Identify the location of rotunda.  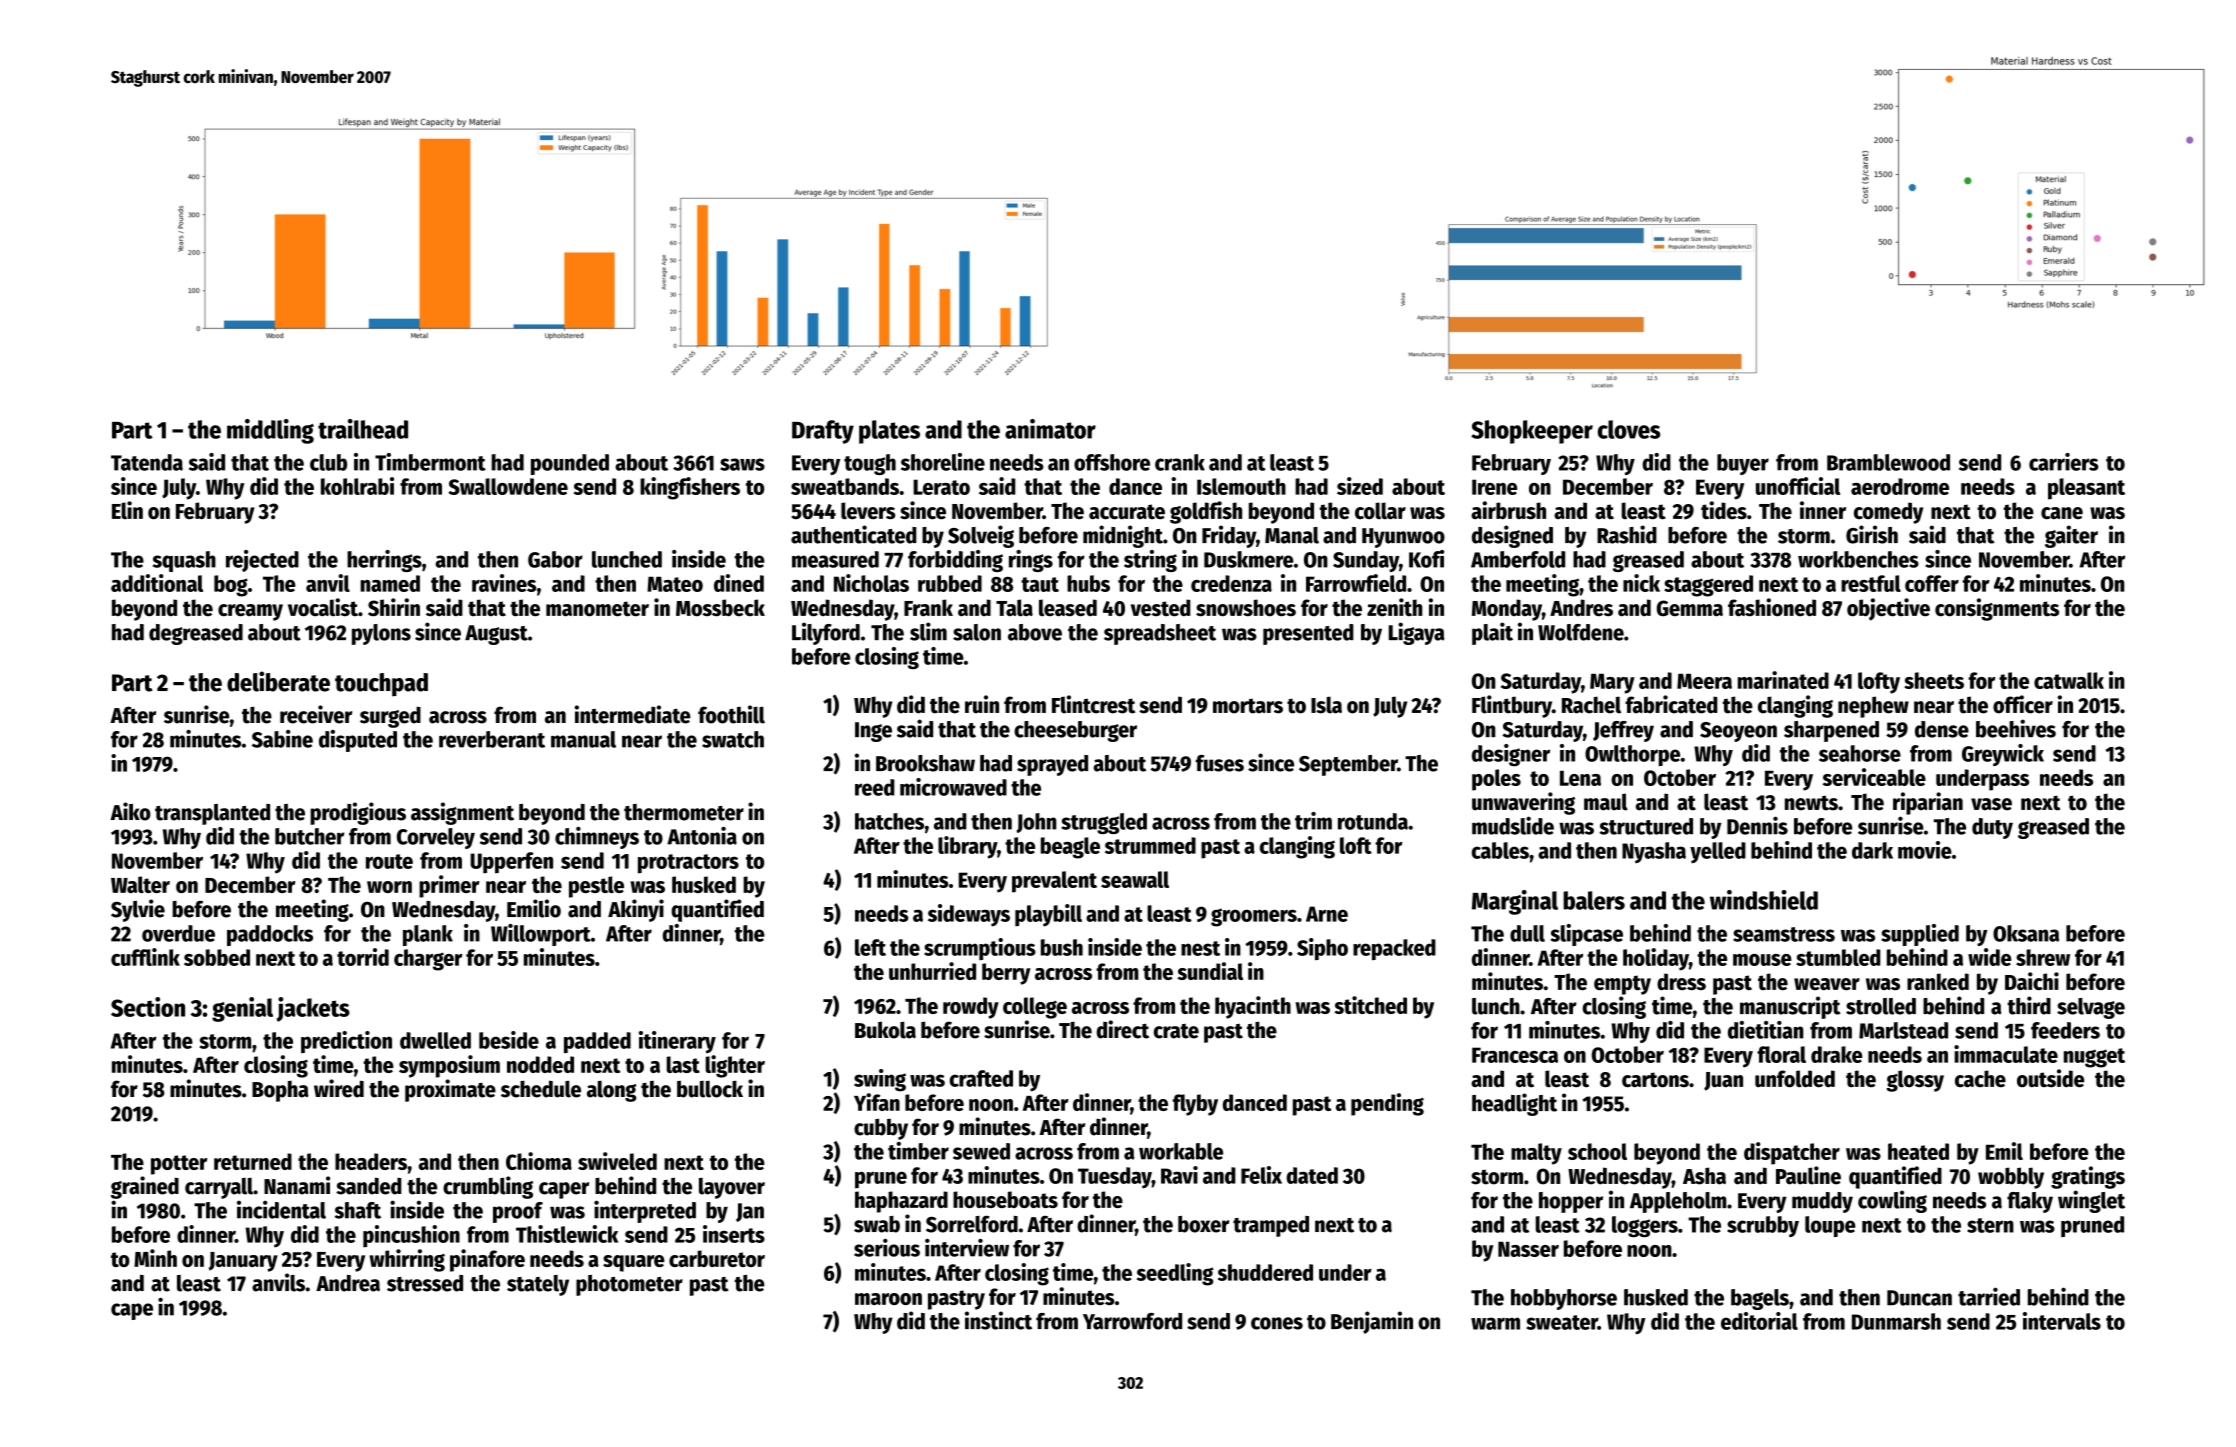
(1373, 821).
